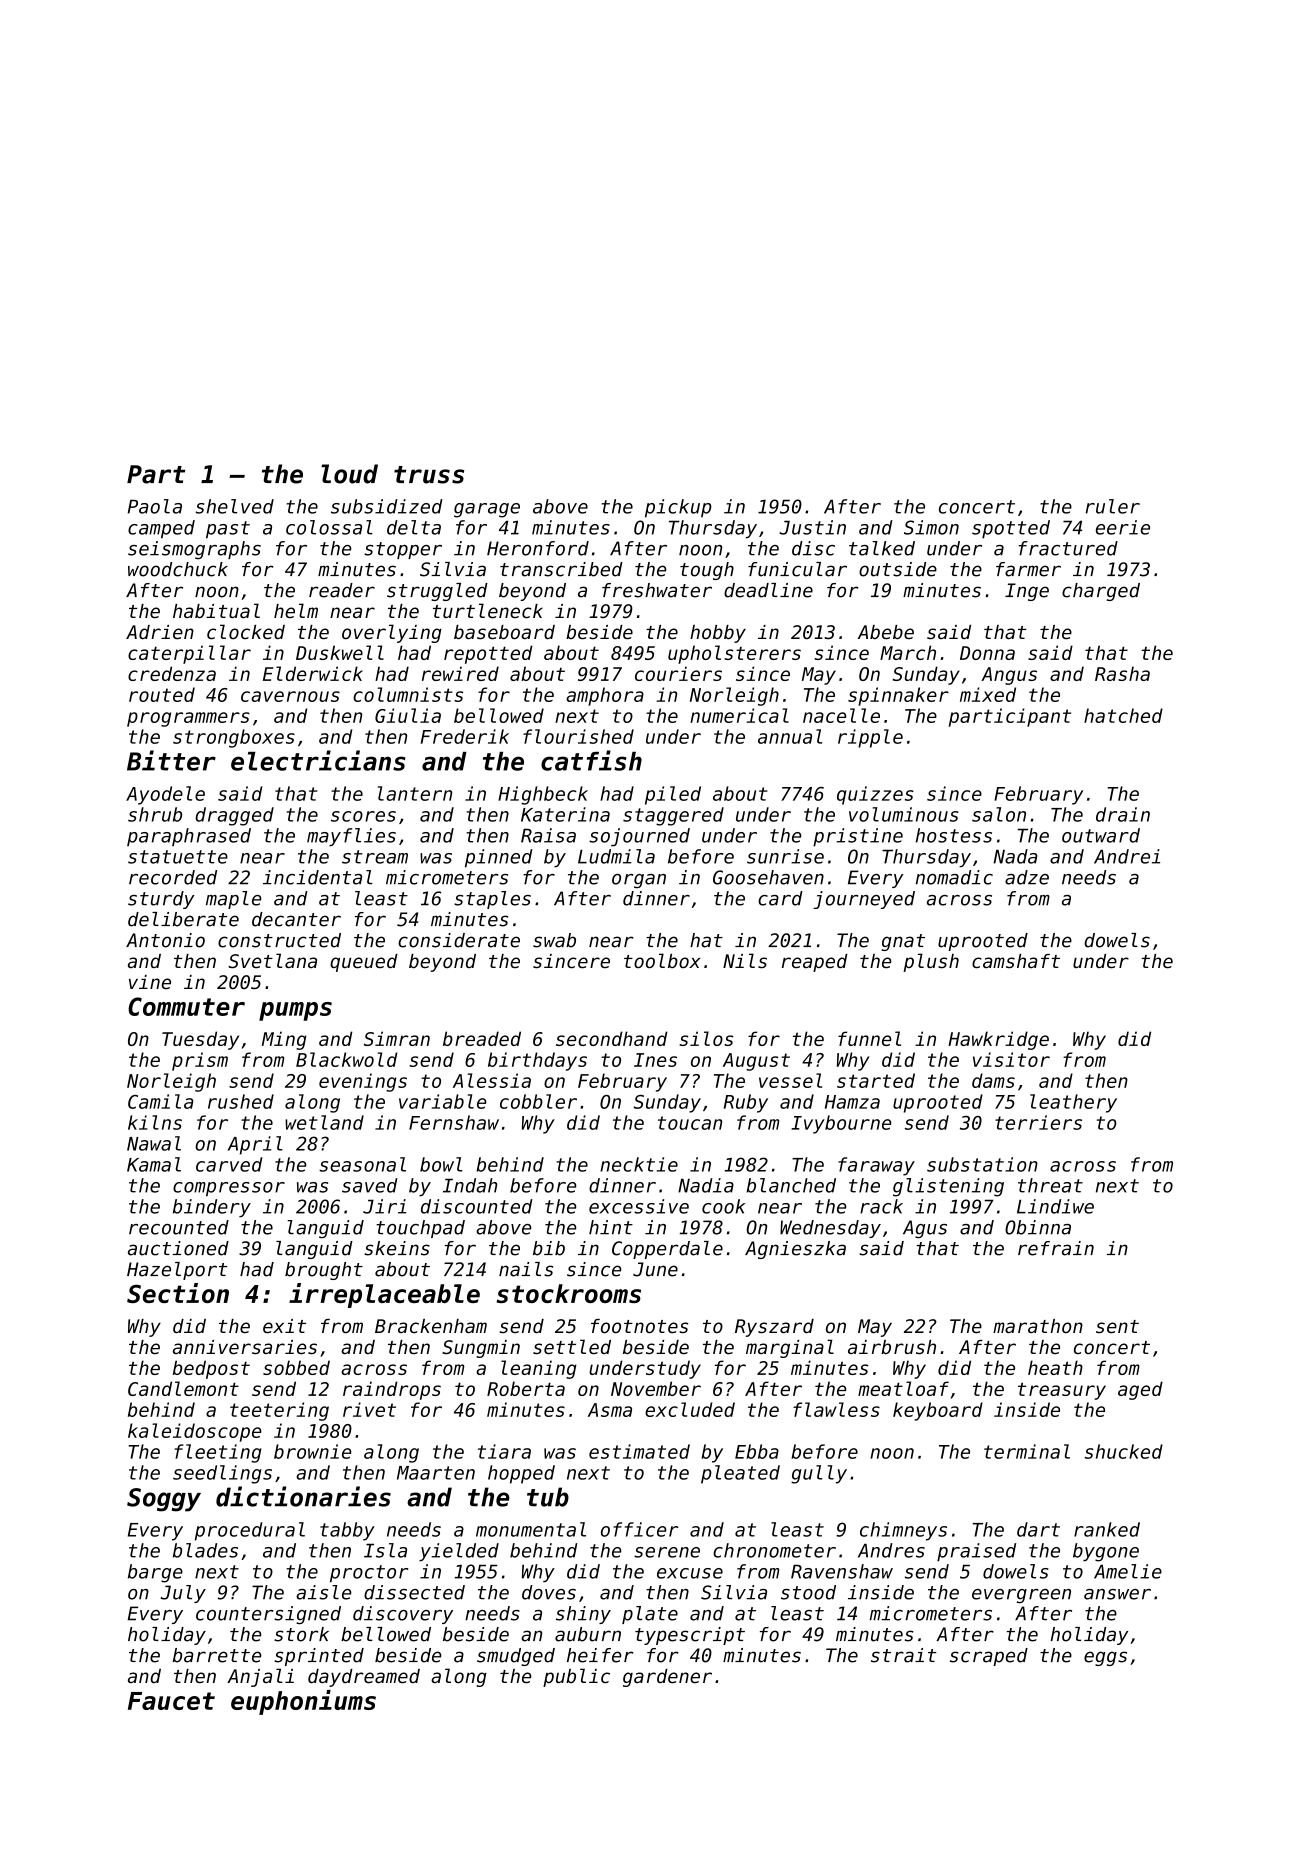  I want to click on saved, so click(370, 1185).
